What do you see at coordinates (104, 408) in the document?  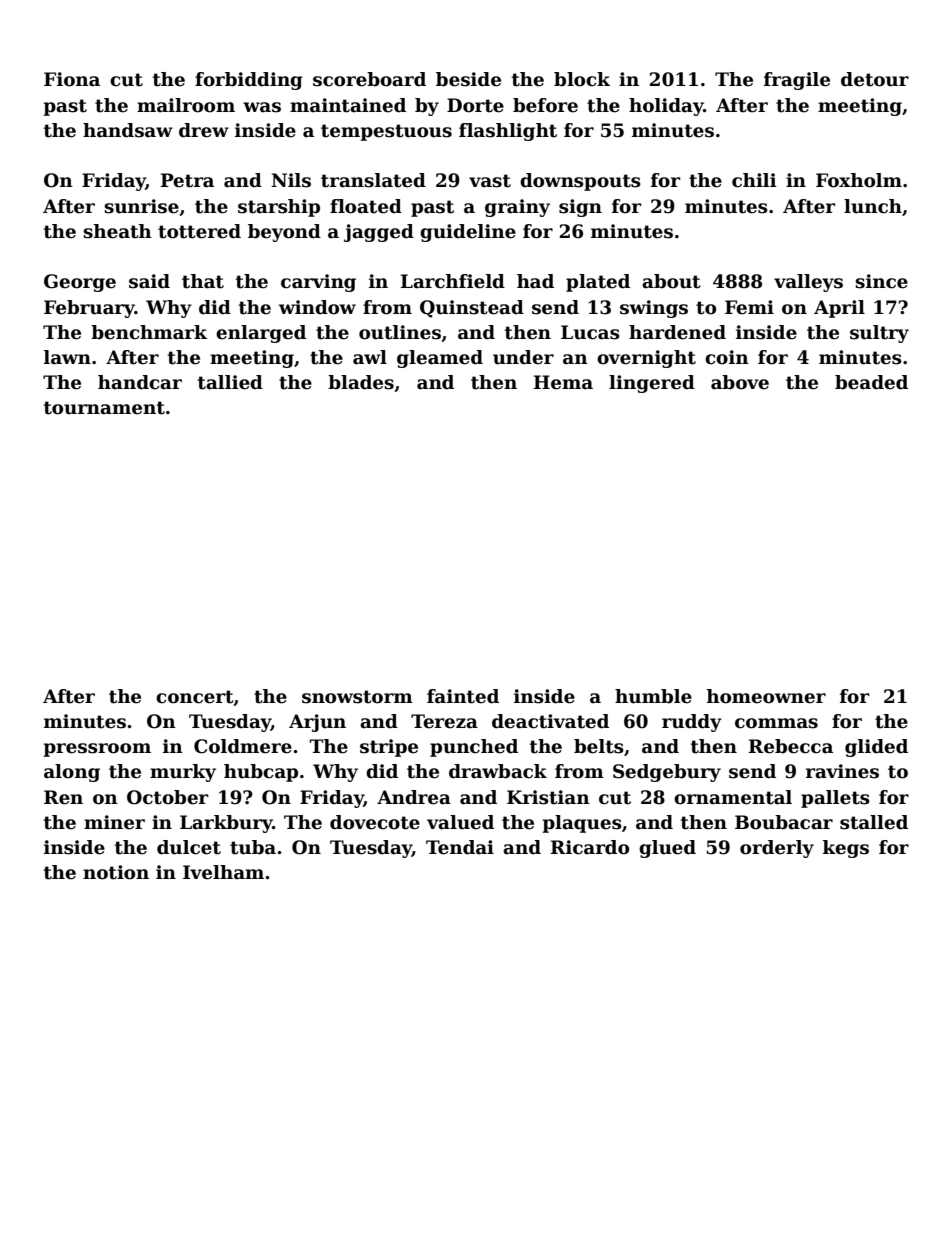 I see `tournament` at bounding box center [104, 408].
